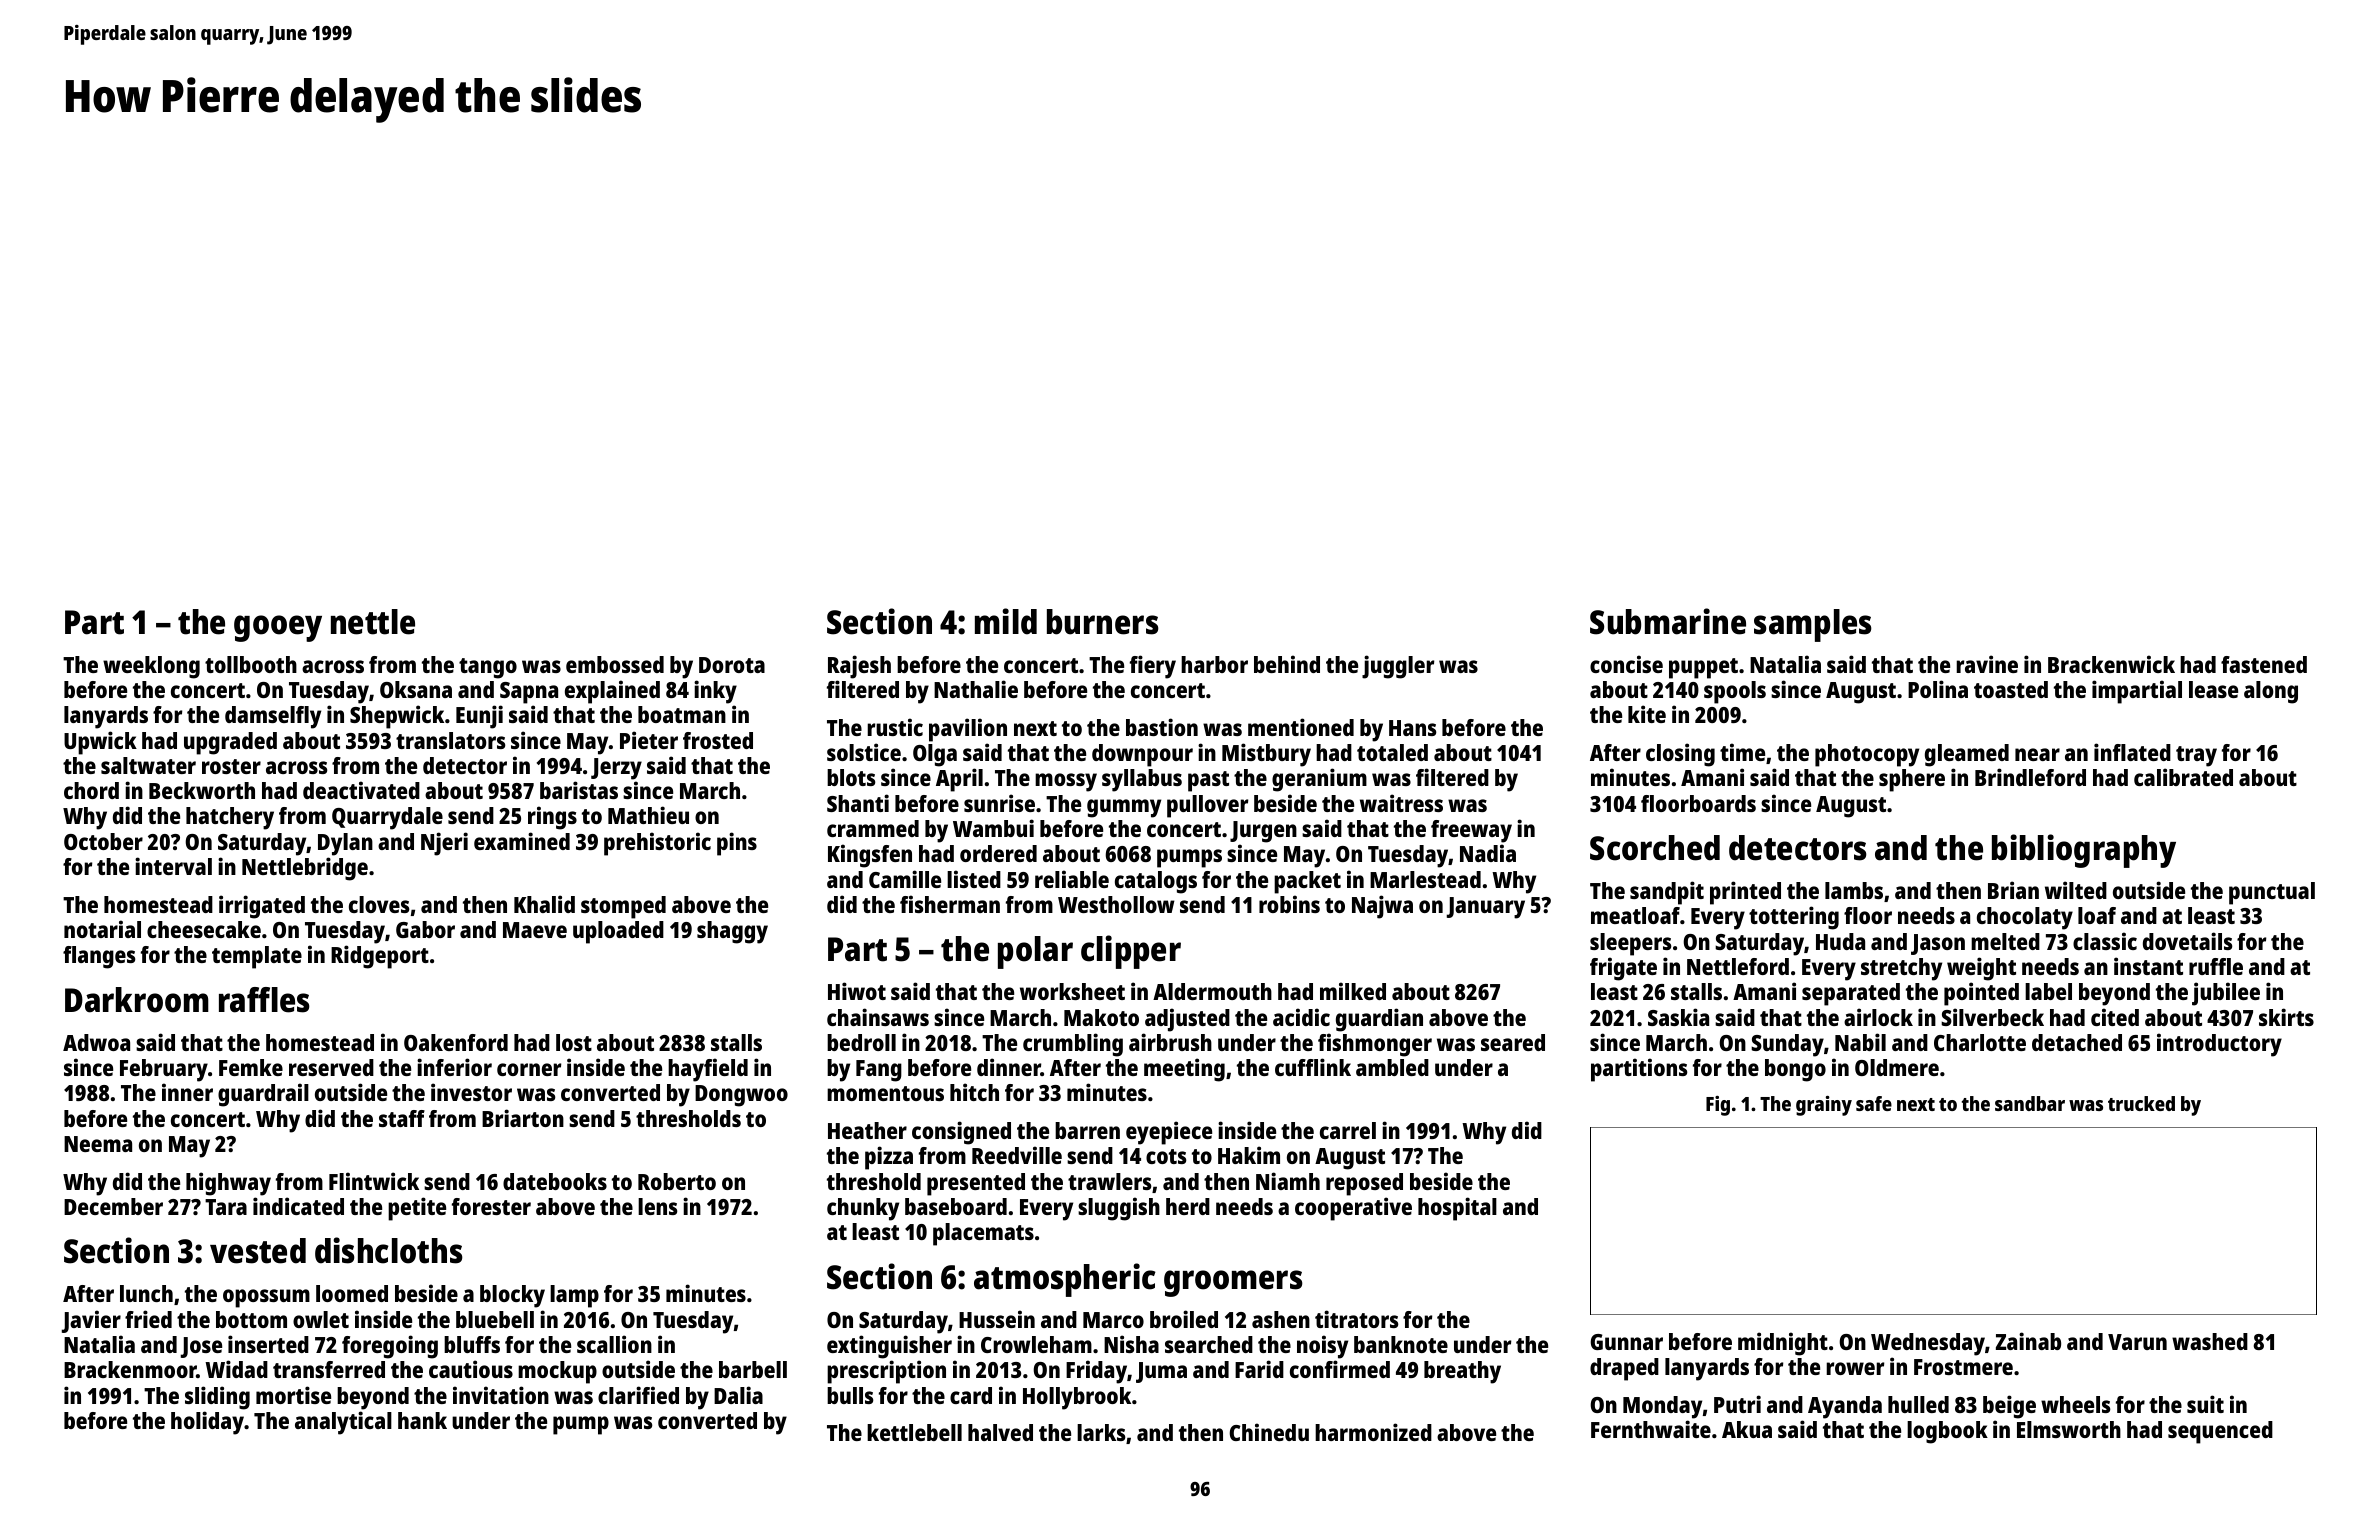 The height and width of the document is (1540, 2380). Describe the element at coordinates (278, 628) in the document. I see `gooey` at that location.
